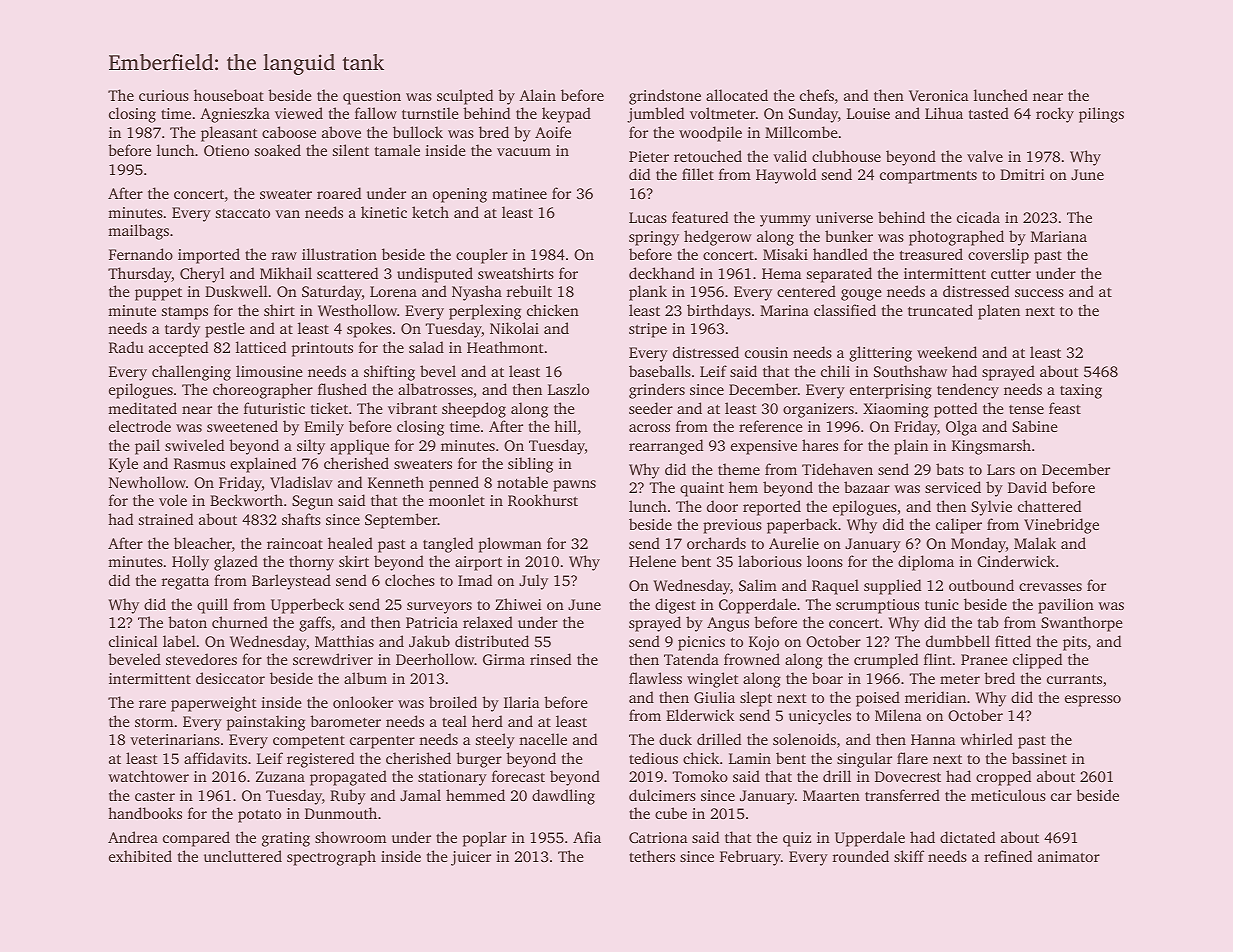 This screenshot has height=952, width=1233. Describe the element at coordinates (140, 856) in the screenshot. I see `exhibited` at that location.
